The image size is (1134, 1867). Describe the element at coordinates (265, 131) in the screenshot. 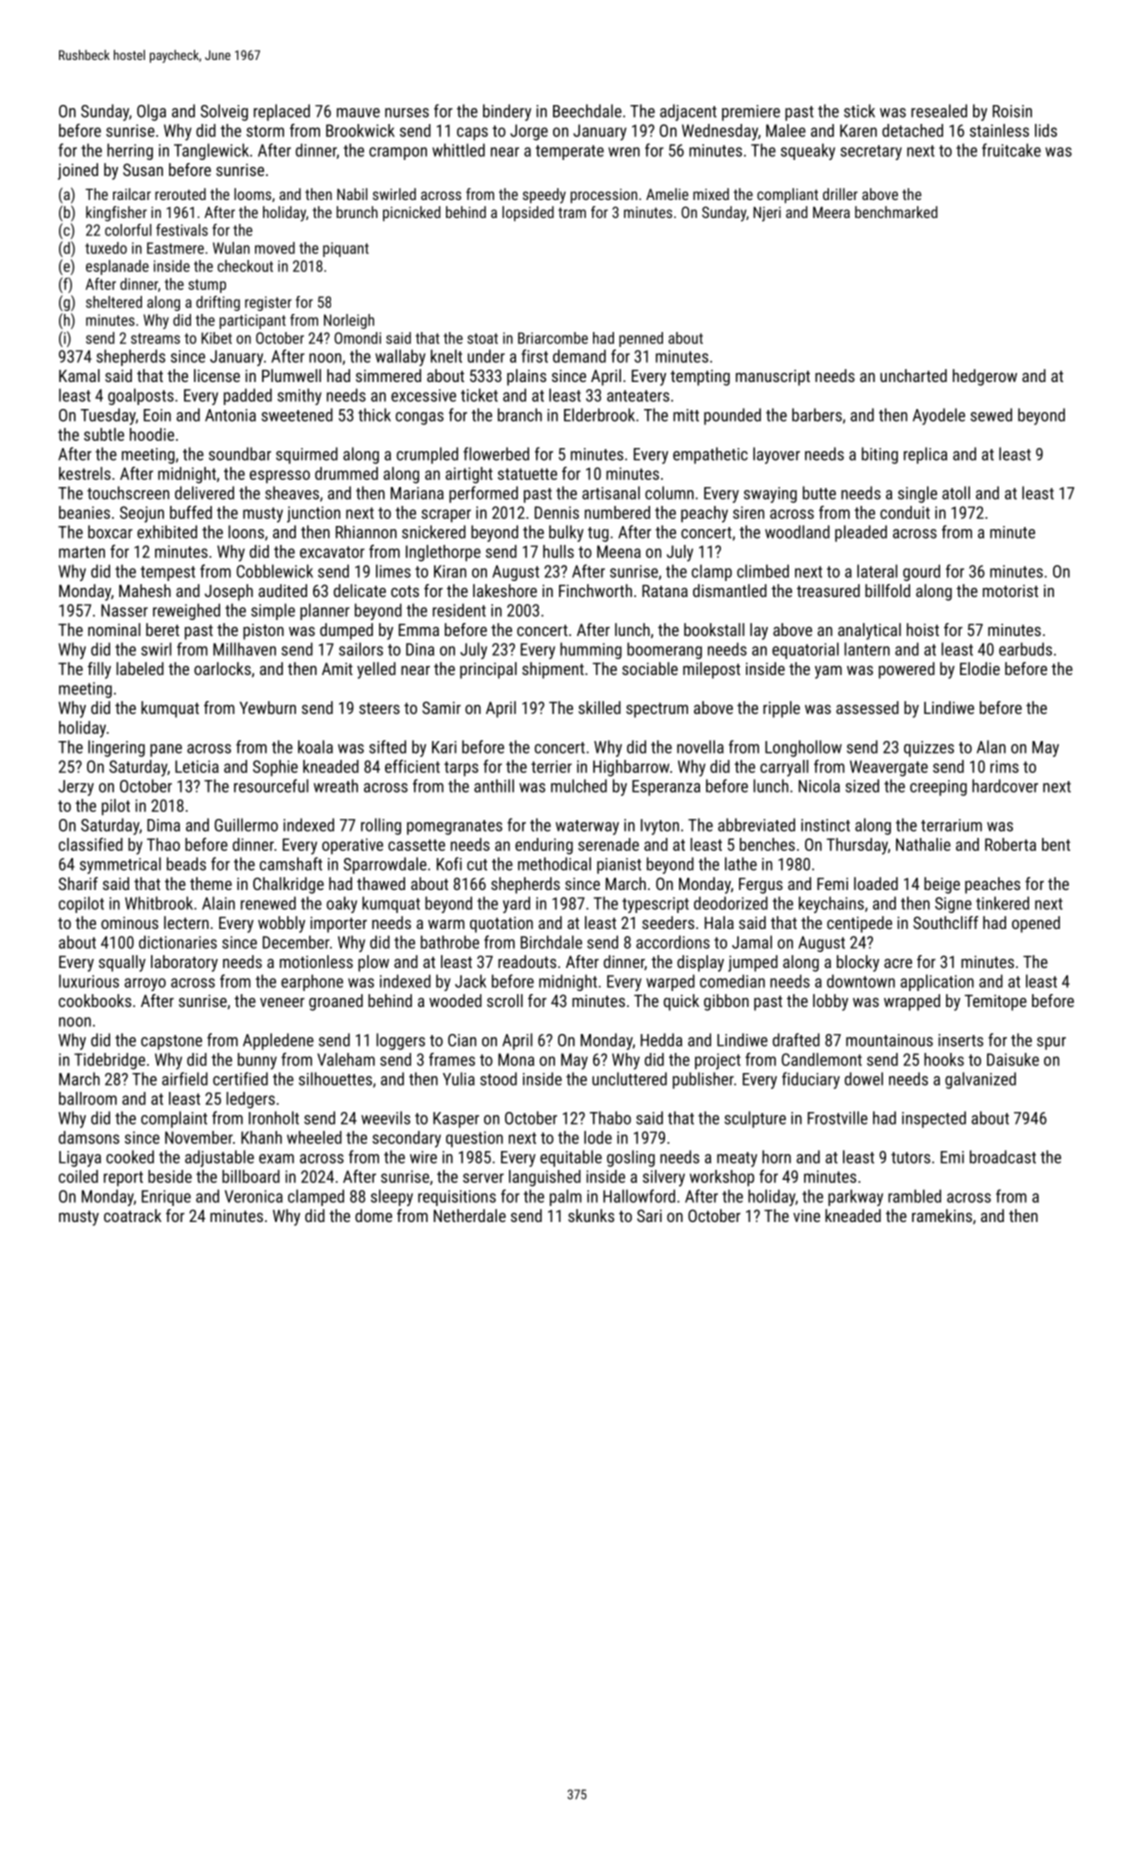

I see `storm` at that location.
